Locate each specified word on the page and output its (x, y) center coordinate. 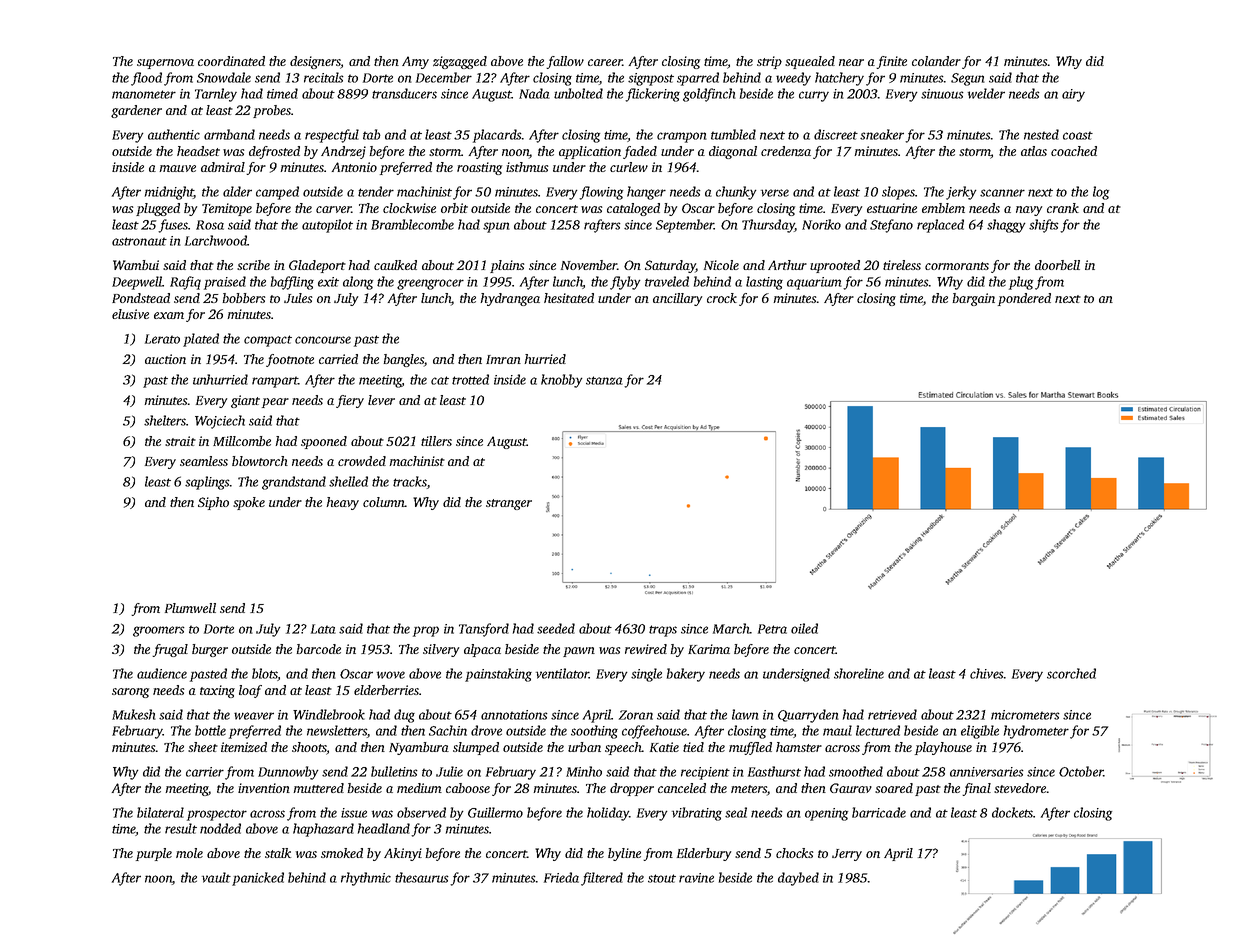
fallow (565, 62)
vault (216, 877)
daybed (798, 879)
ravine (696, 878)
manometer (144, 94)
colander (936, 61)
